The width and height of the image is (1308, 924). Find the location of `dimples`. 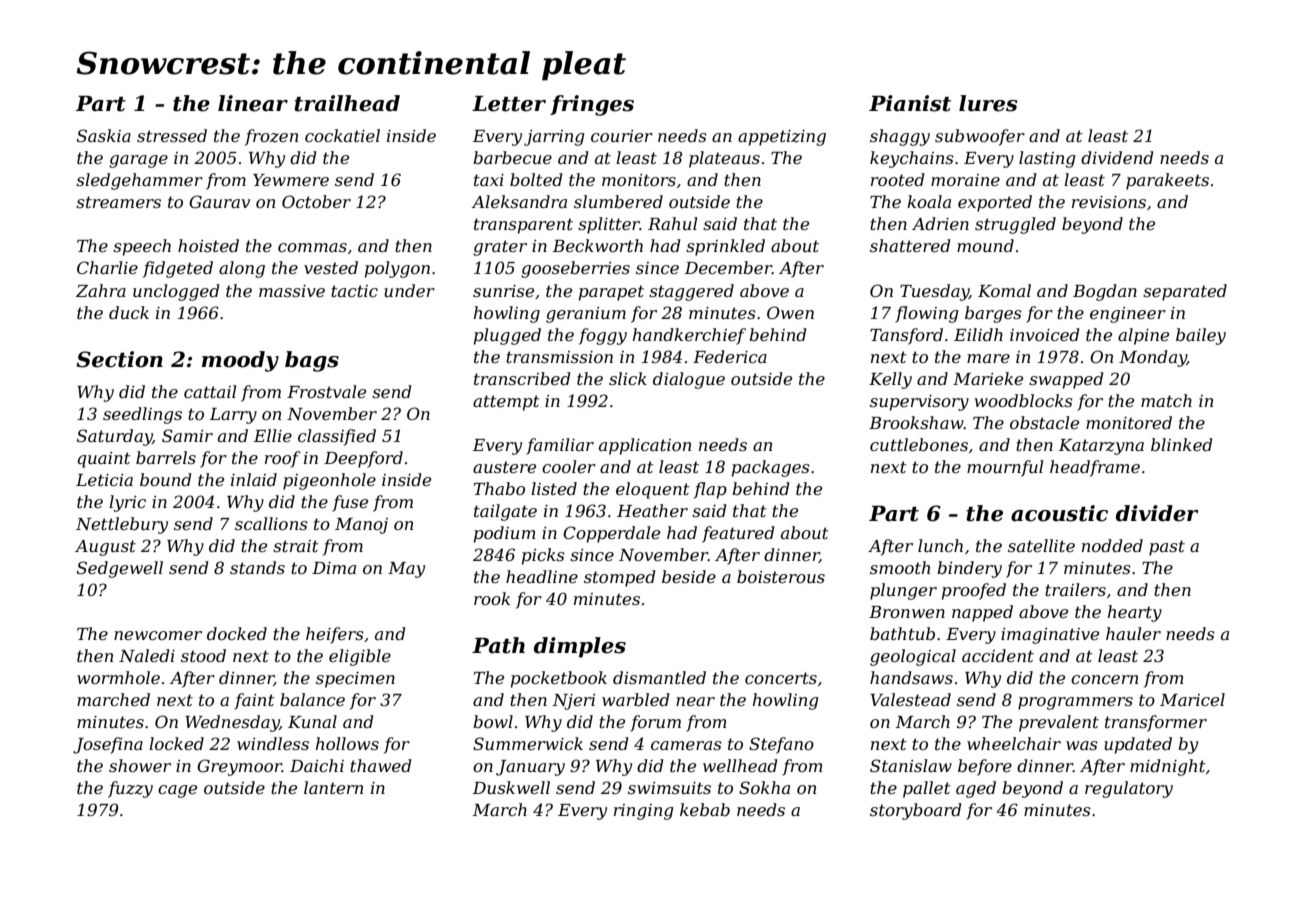

dimples is located at coordinates (580, 647).
